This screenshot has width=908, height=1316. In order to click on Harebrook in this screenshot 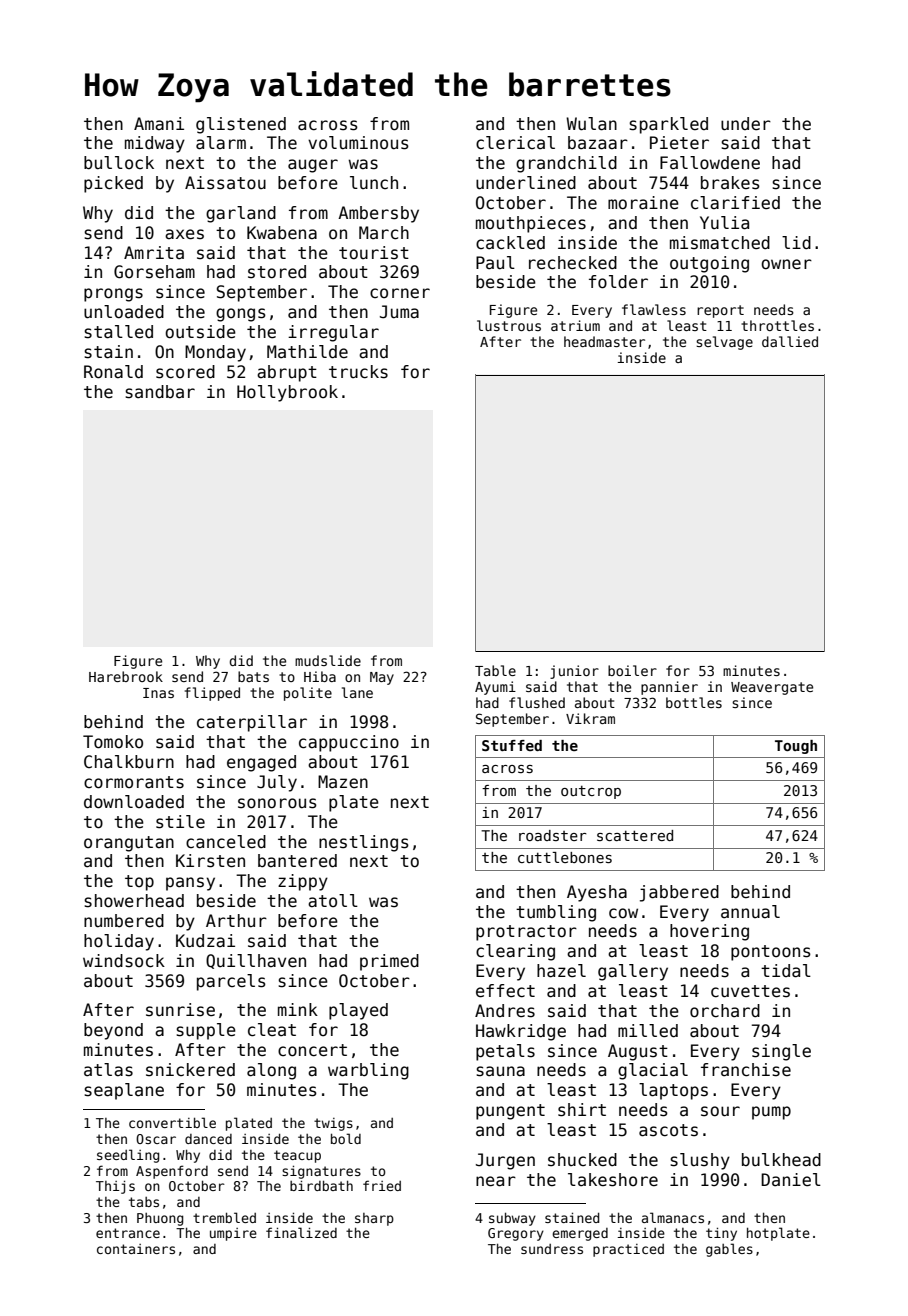, I will do `click(126, 676)`.
